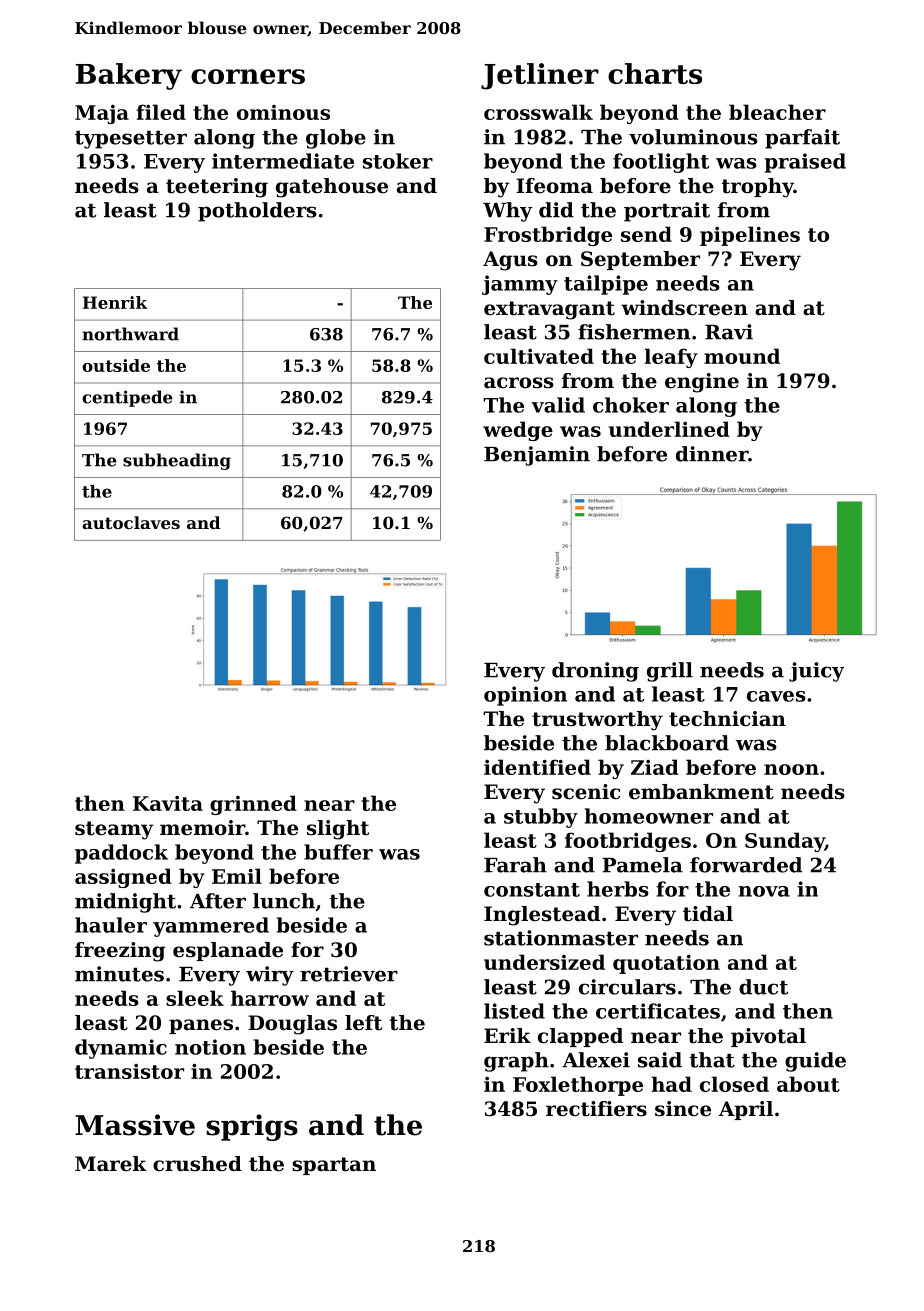 The width and height of the document is (924, 1311). I want to click on about, so click(808, 1084).
